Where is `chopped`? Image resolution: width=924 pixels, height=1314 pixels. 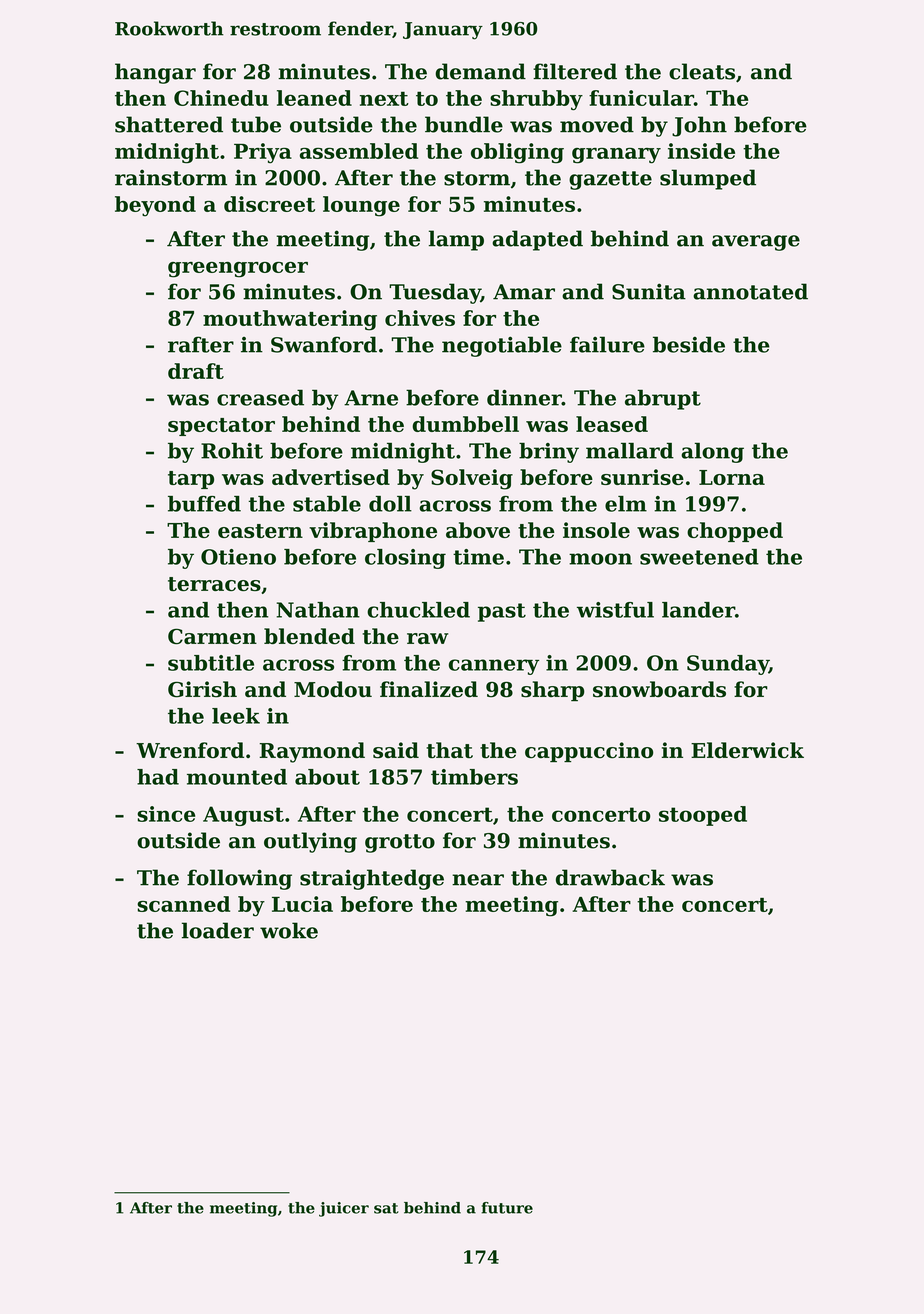
chopped is located at coordinates (735, 532).
